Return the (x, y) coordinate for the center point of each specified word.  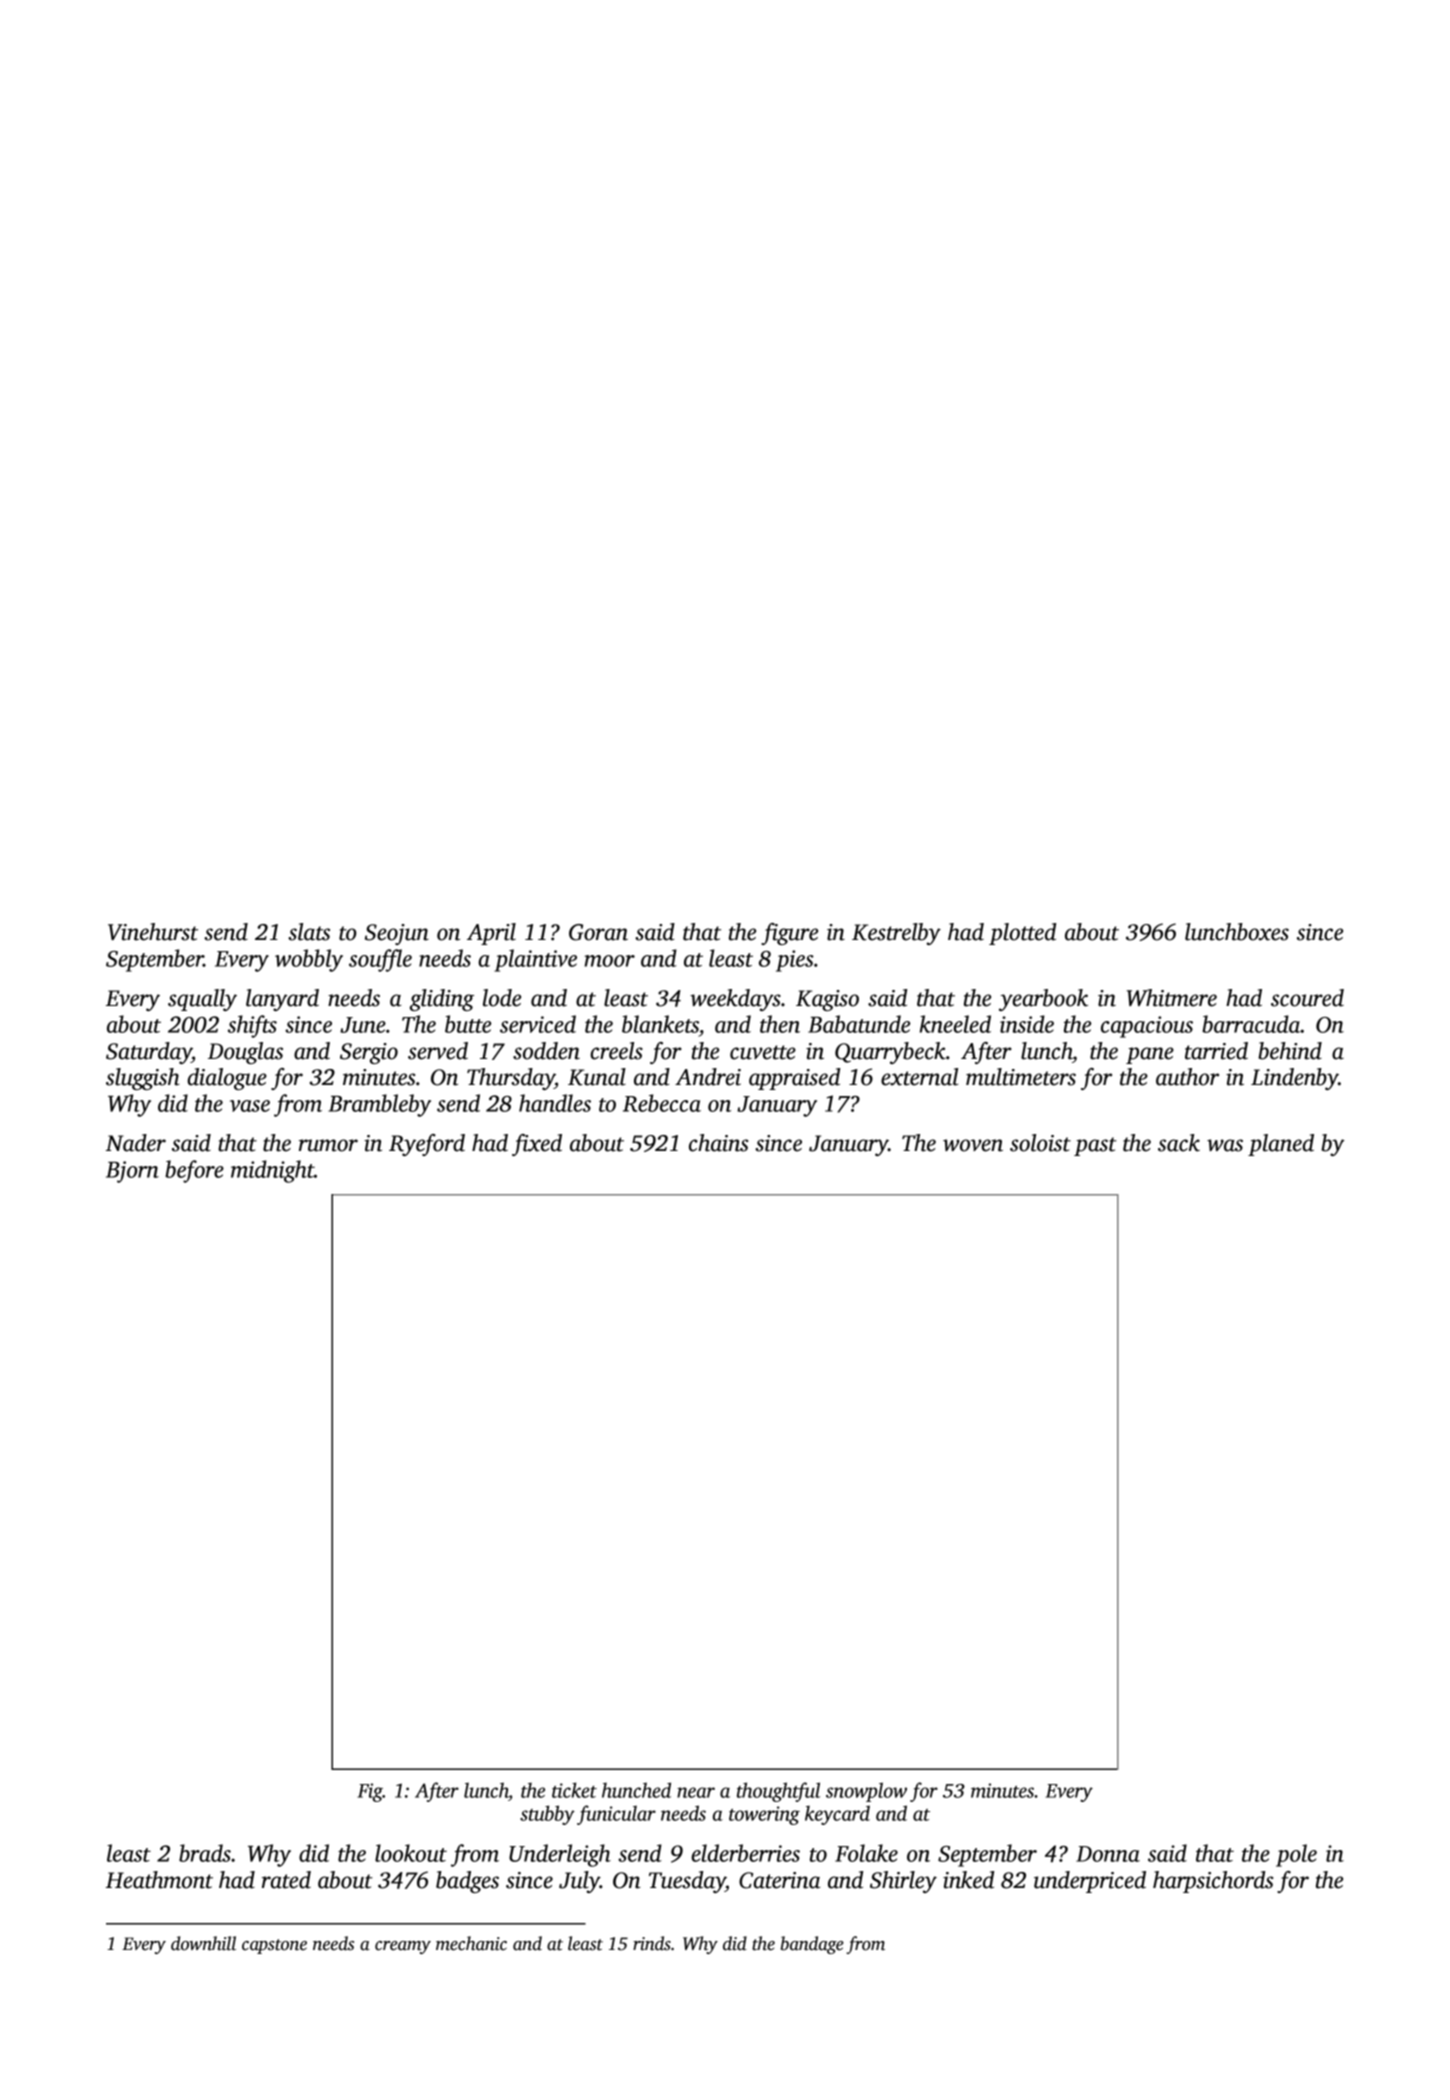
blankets (660, 1024)
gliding (442, 1000)
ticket (574, 1790)
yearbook (1043, 1000)
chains (718, 1143)
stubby (547, 1815)
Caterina (779, 1880)
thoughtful (778, 1792)
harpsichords (1213, 1882)
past (1095, 1146)
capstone (274, 1946)
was (1225, 1145)
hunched (636, 1790)
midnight (272, 1171)
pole (1296, 1855)
